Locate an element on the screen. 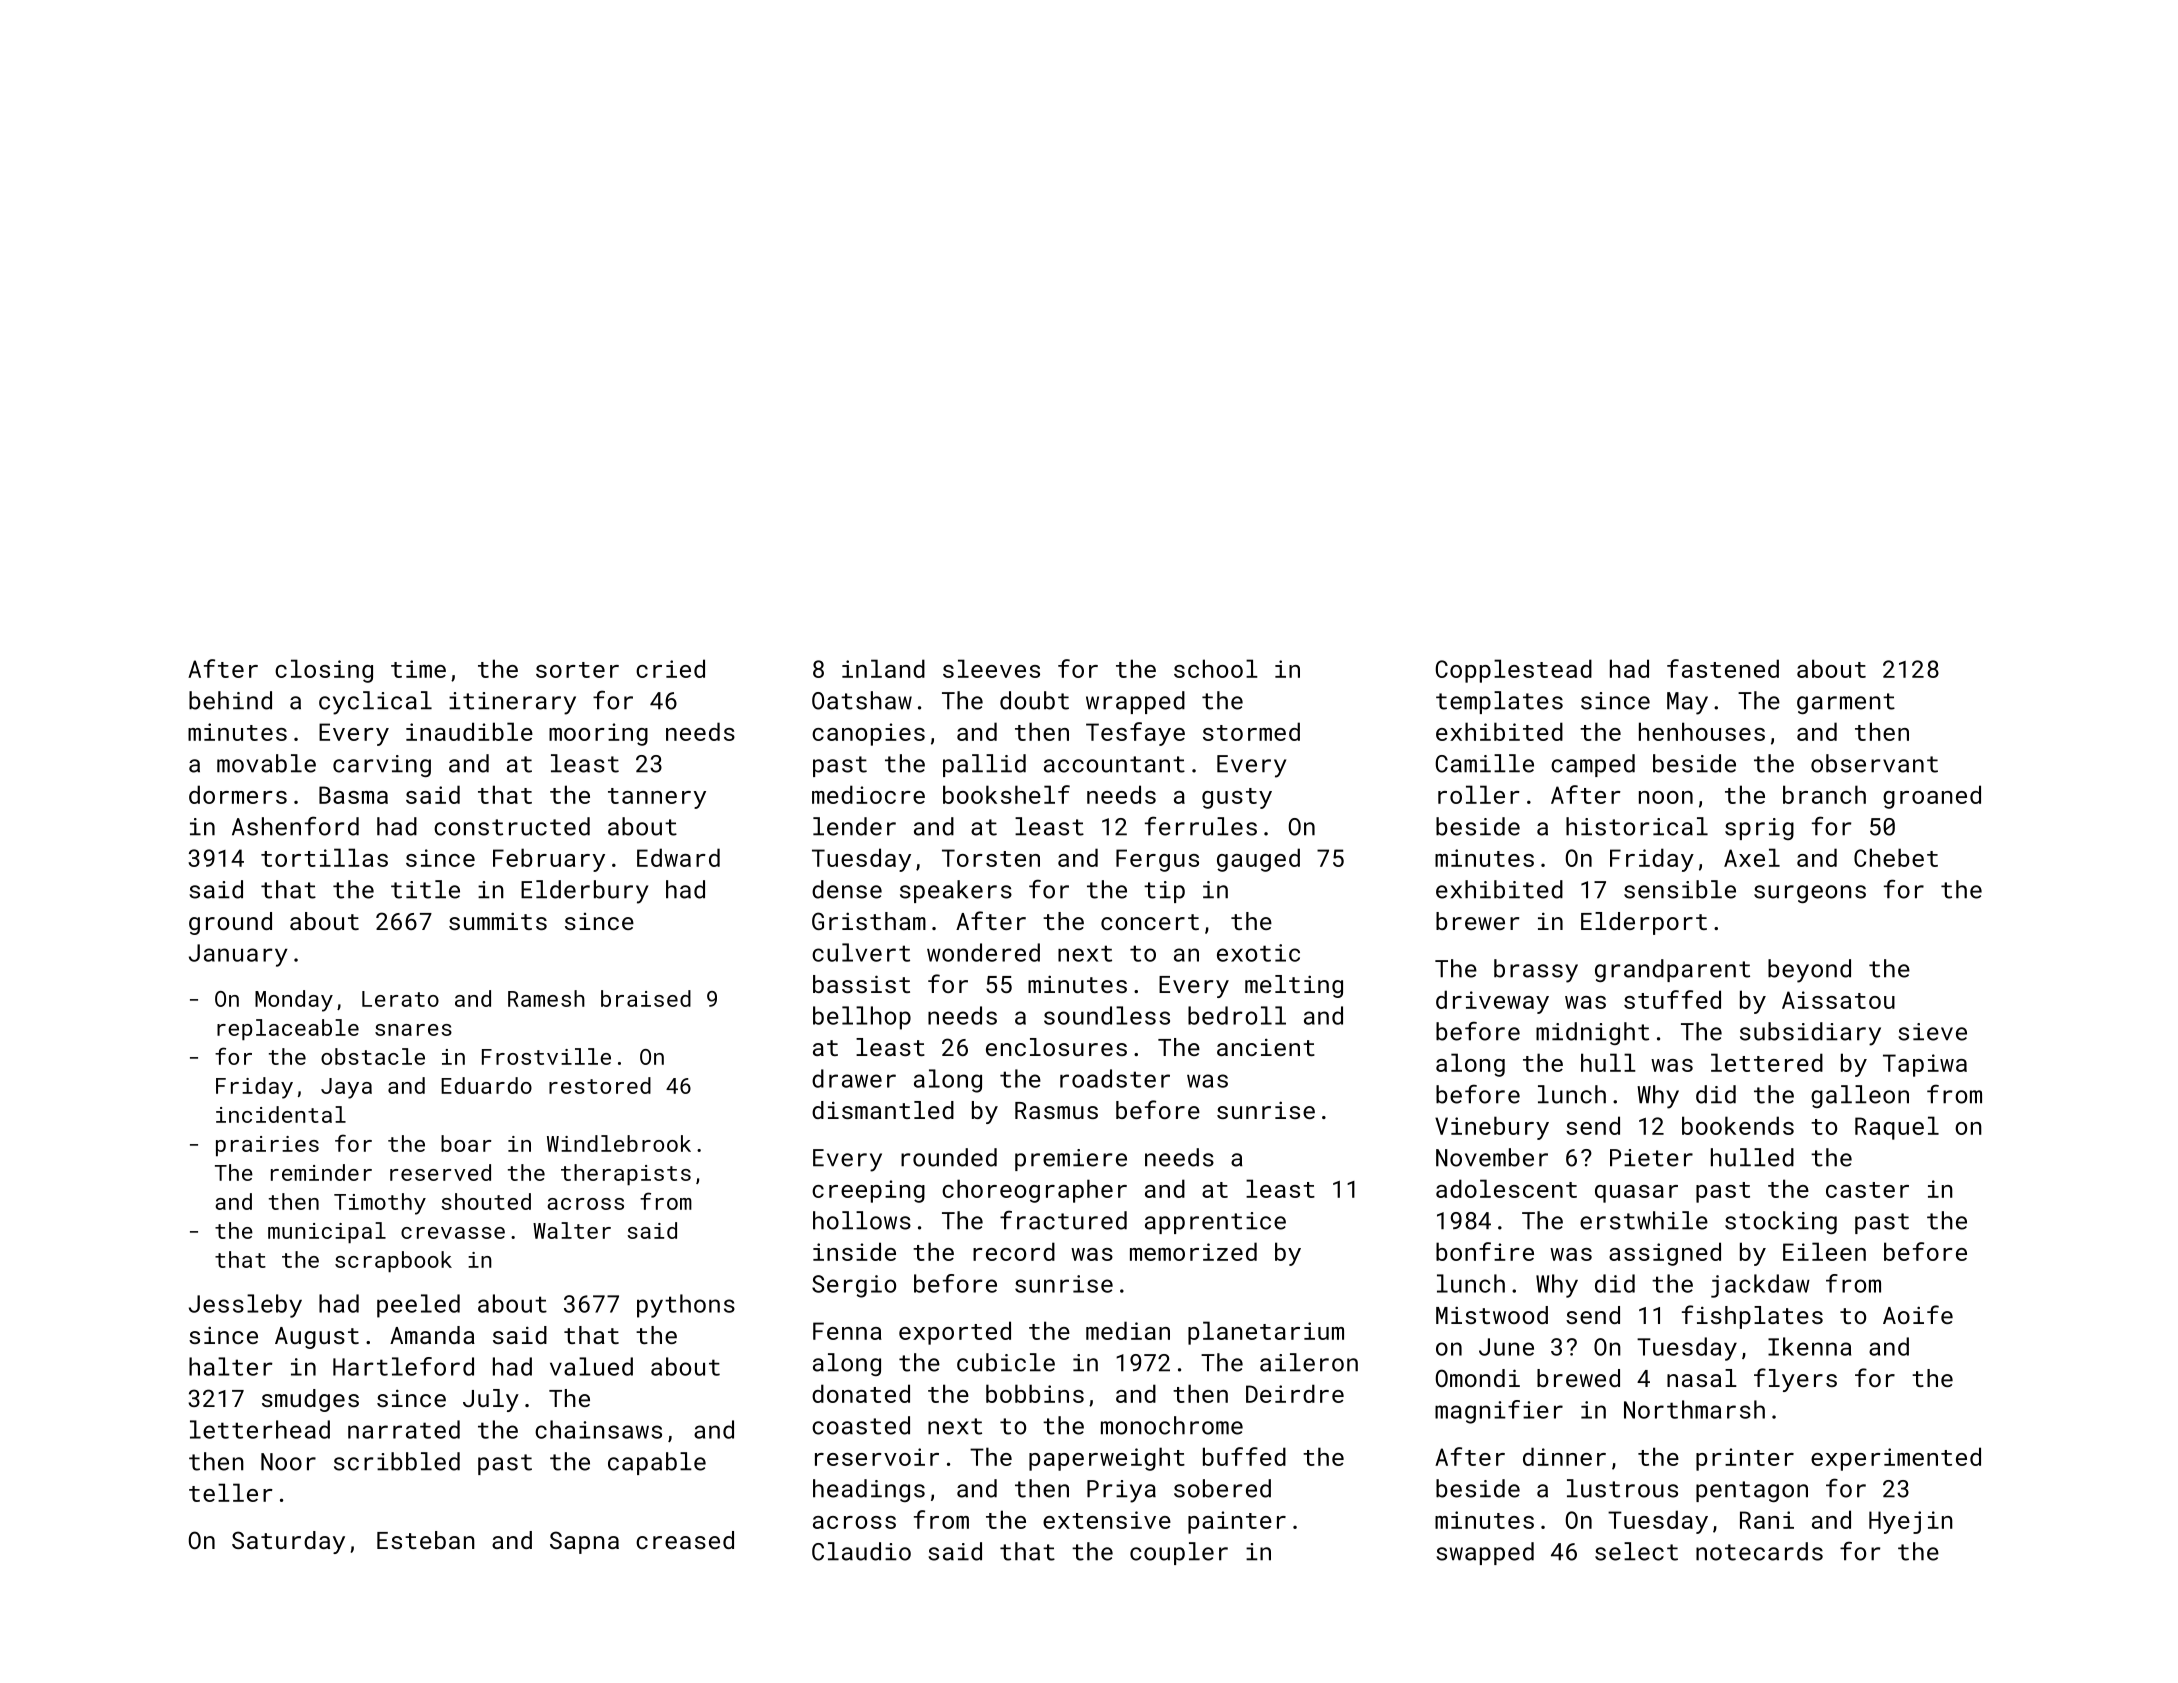 Image resolution: width=2178 pixels, height=1683 pixels. inaudible is located at coordinates (469, 731).
